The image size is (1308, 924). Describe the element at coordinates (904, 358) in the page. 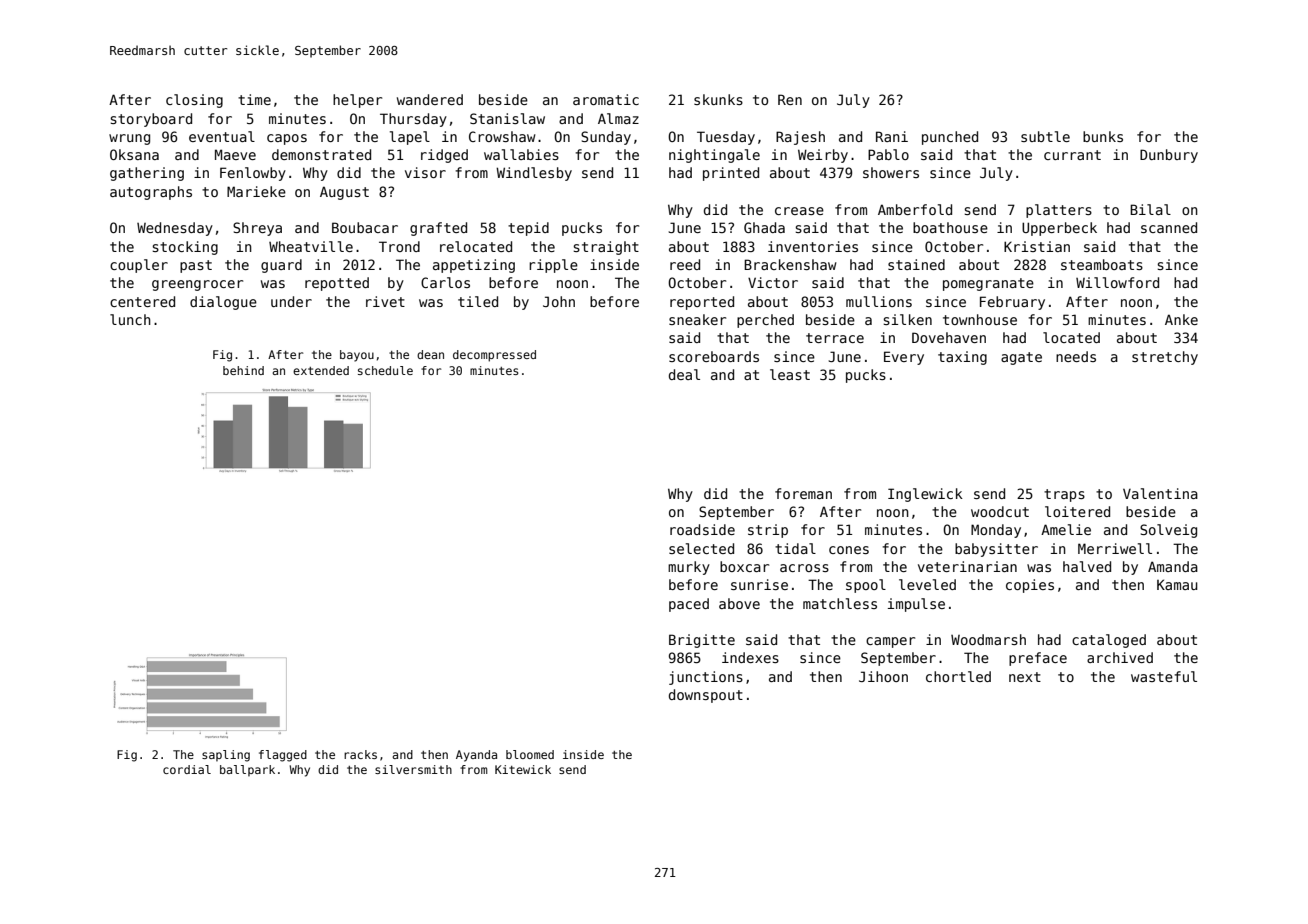

I see `Every` at that location.
